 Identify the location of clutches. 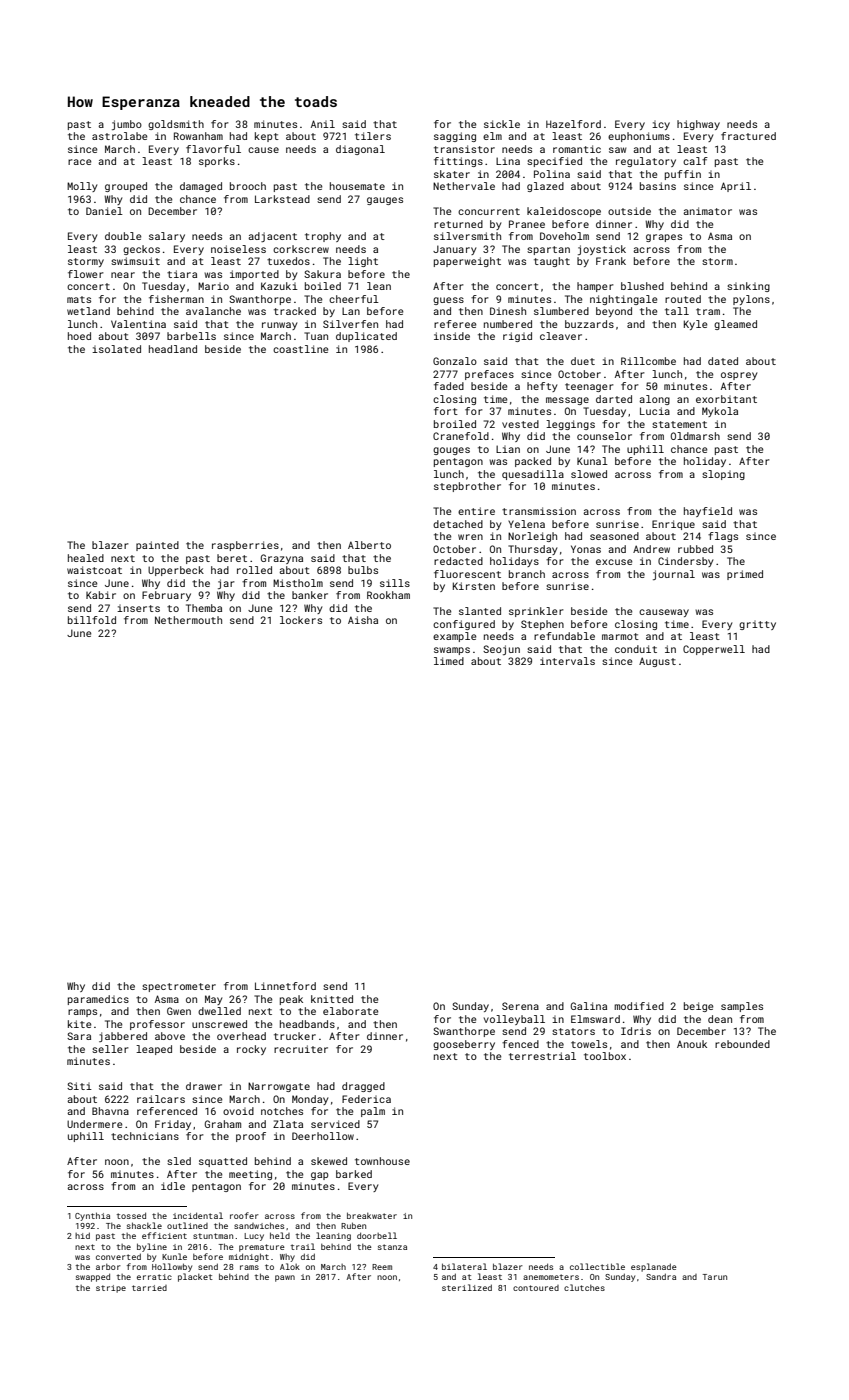
(584, 1287).
